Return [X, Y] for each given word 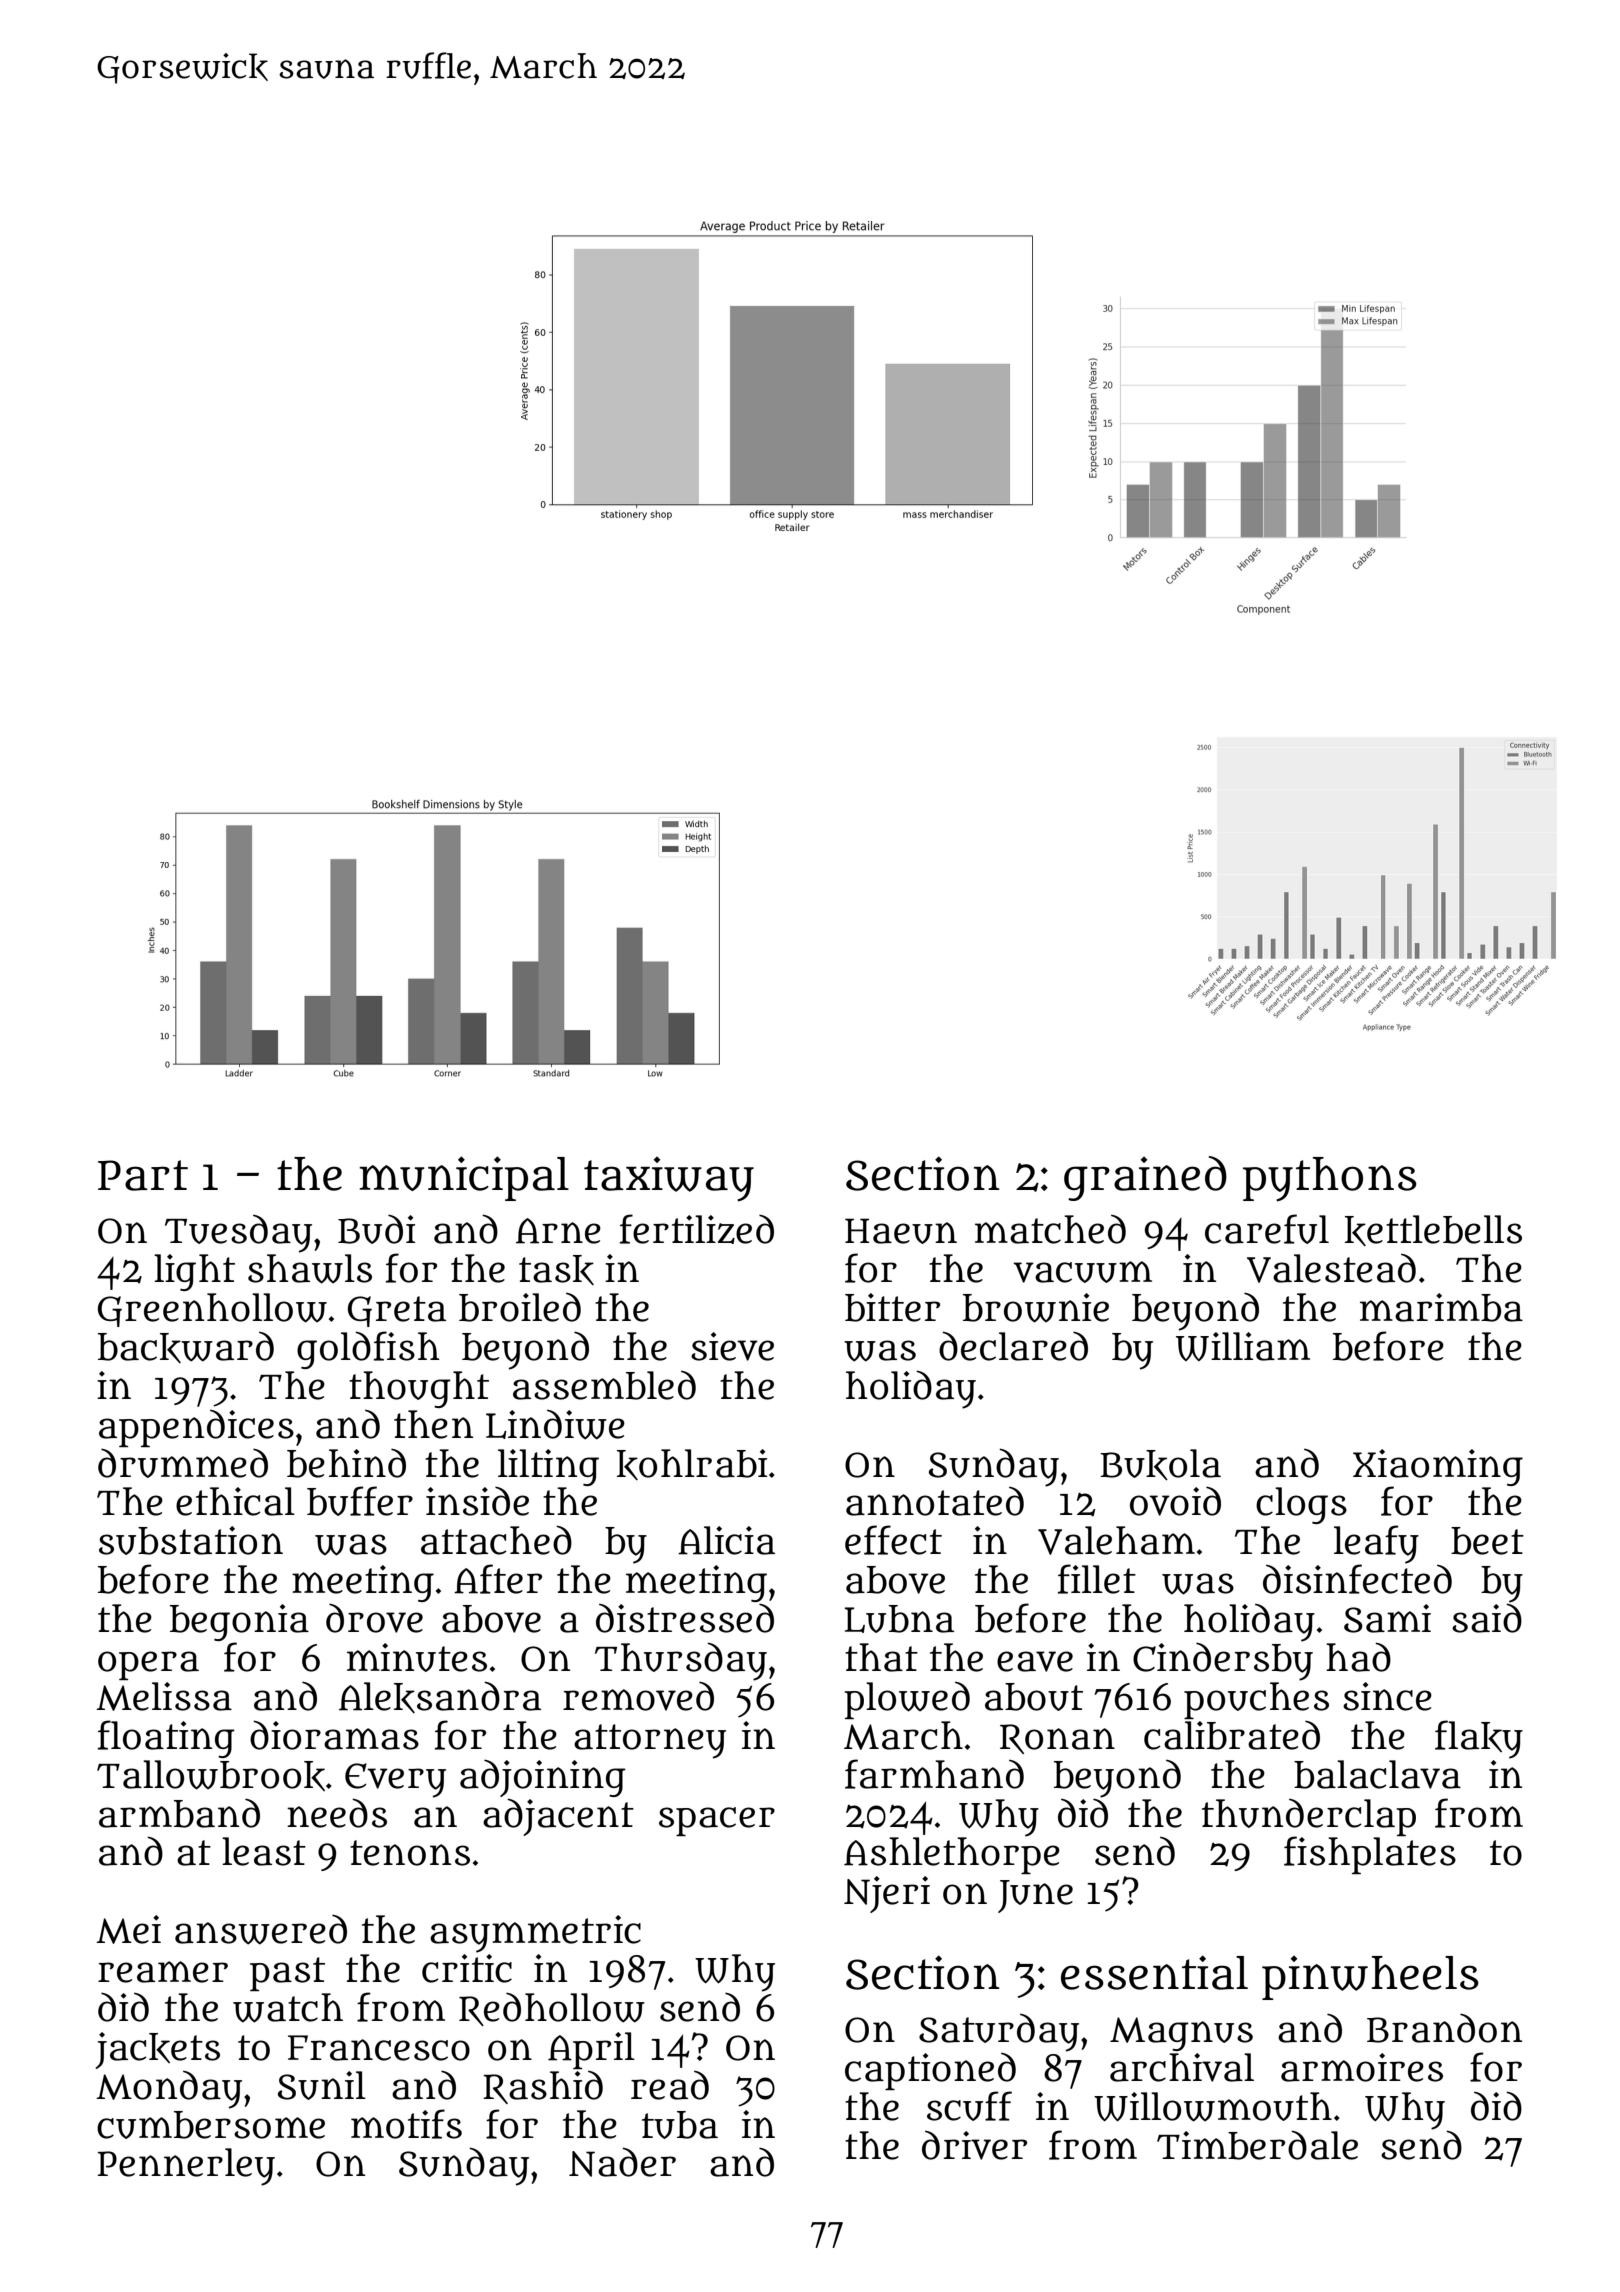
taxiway [669, 1179]
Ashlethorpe [952, 1855]
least [264, 1851]
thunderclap [1309, 1817]
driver [974, 2145]
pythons [1330, 1179]
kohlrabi [692, 1464]
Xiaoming [1438, 1467]
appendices [196, 1428]
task [556, 1270]
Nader [622, 2162]
